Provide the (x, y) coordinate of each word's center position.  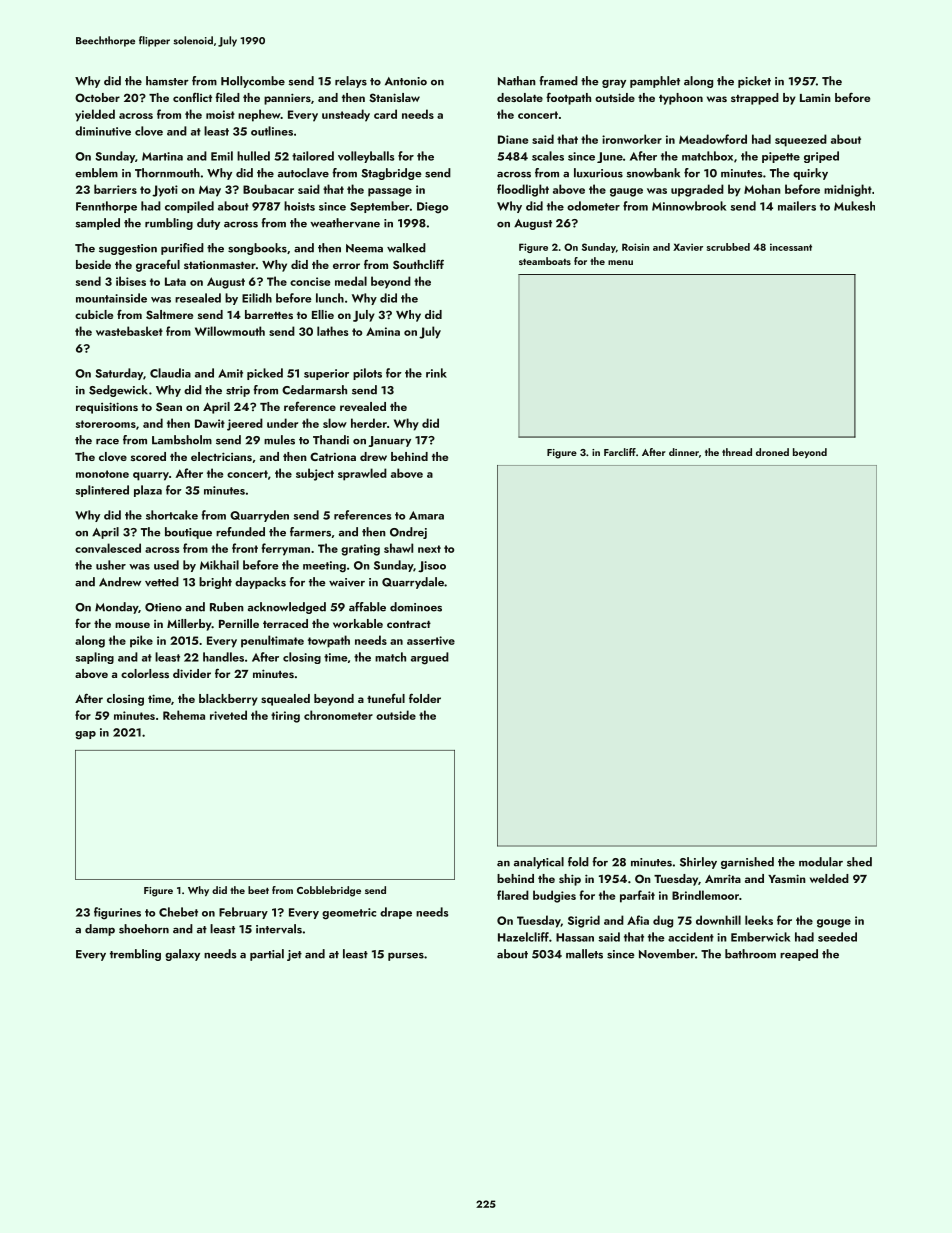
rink (436, 373)
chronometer (338, 715)
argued (430, 658)
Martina (162, 156)
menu (620, 262)
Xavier (688, 247)
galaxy (182, 955)
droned (772, 452)
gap (85, 735)
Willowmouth (230, 331)
